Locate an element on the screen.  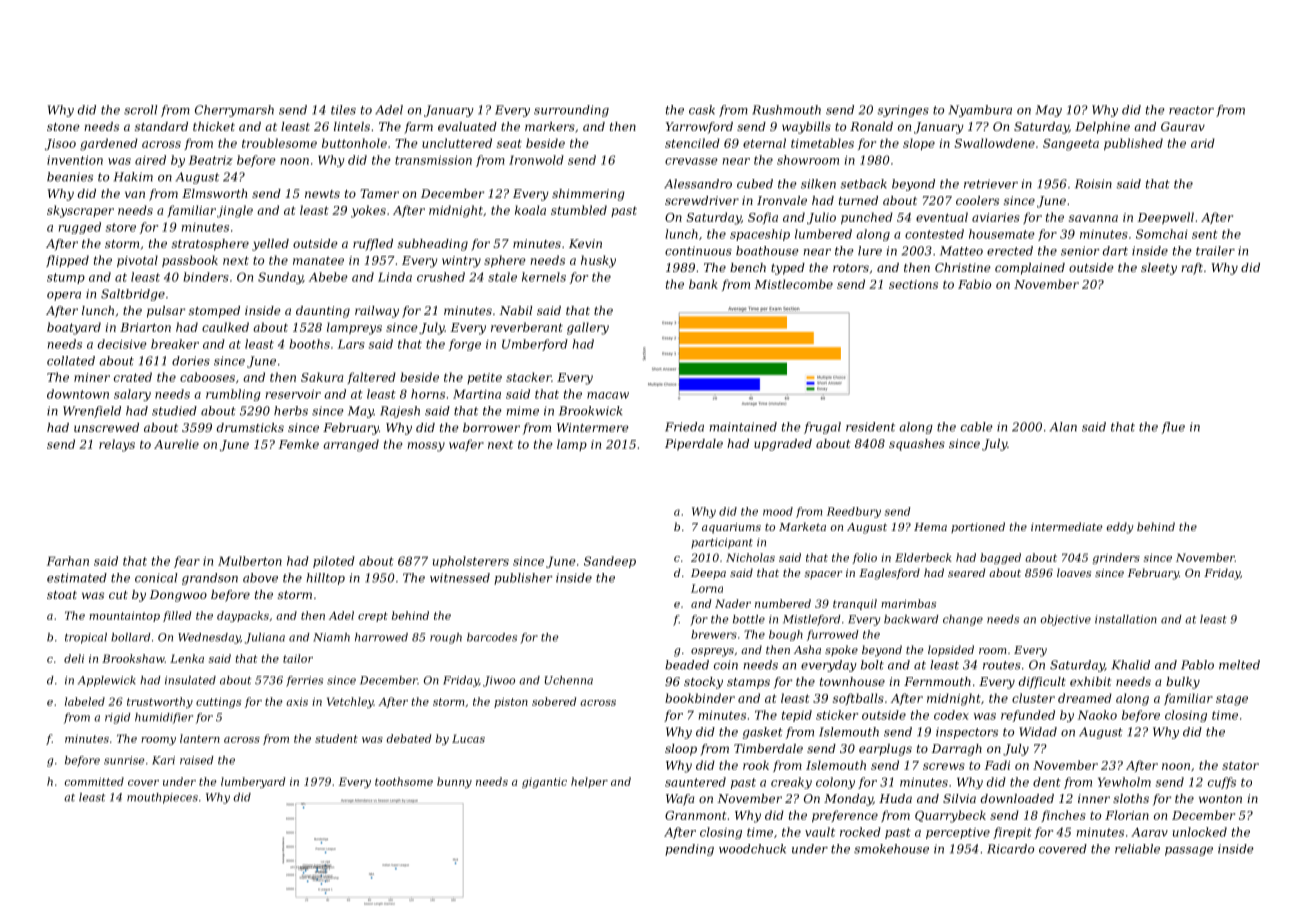
uncluttered is located at coordinates (457, 143).
